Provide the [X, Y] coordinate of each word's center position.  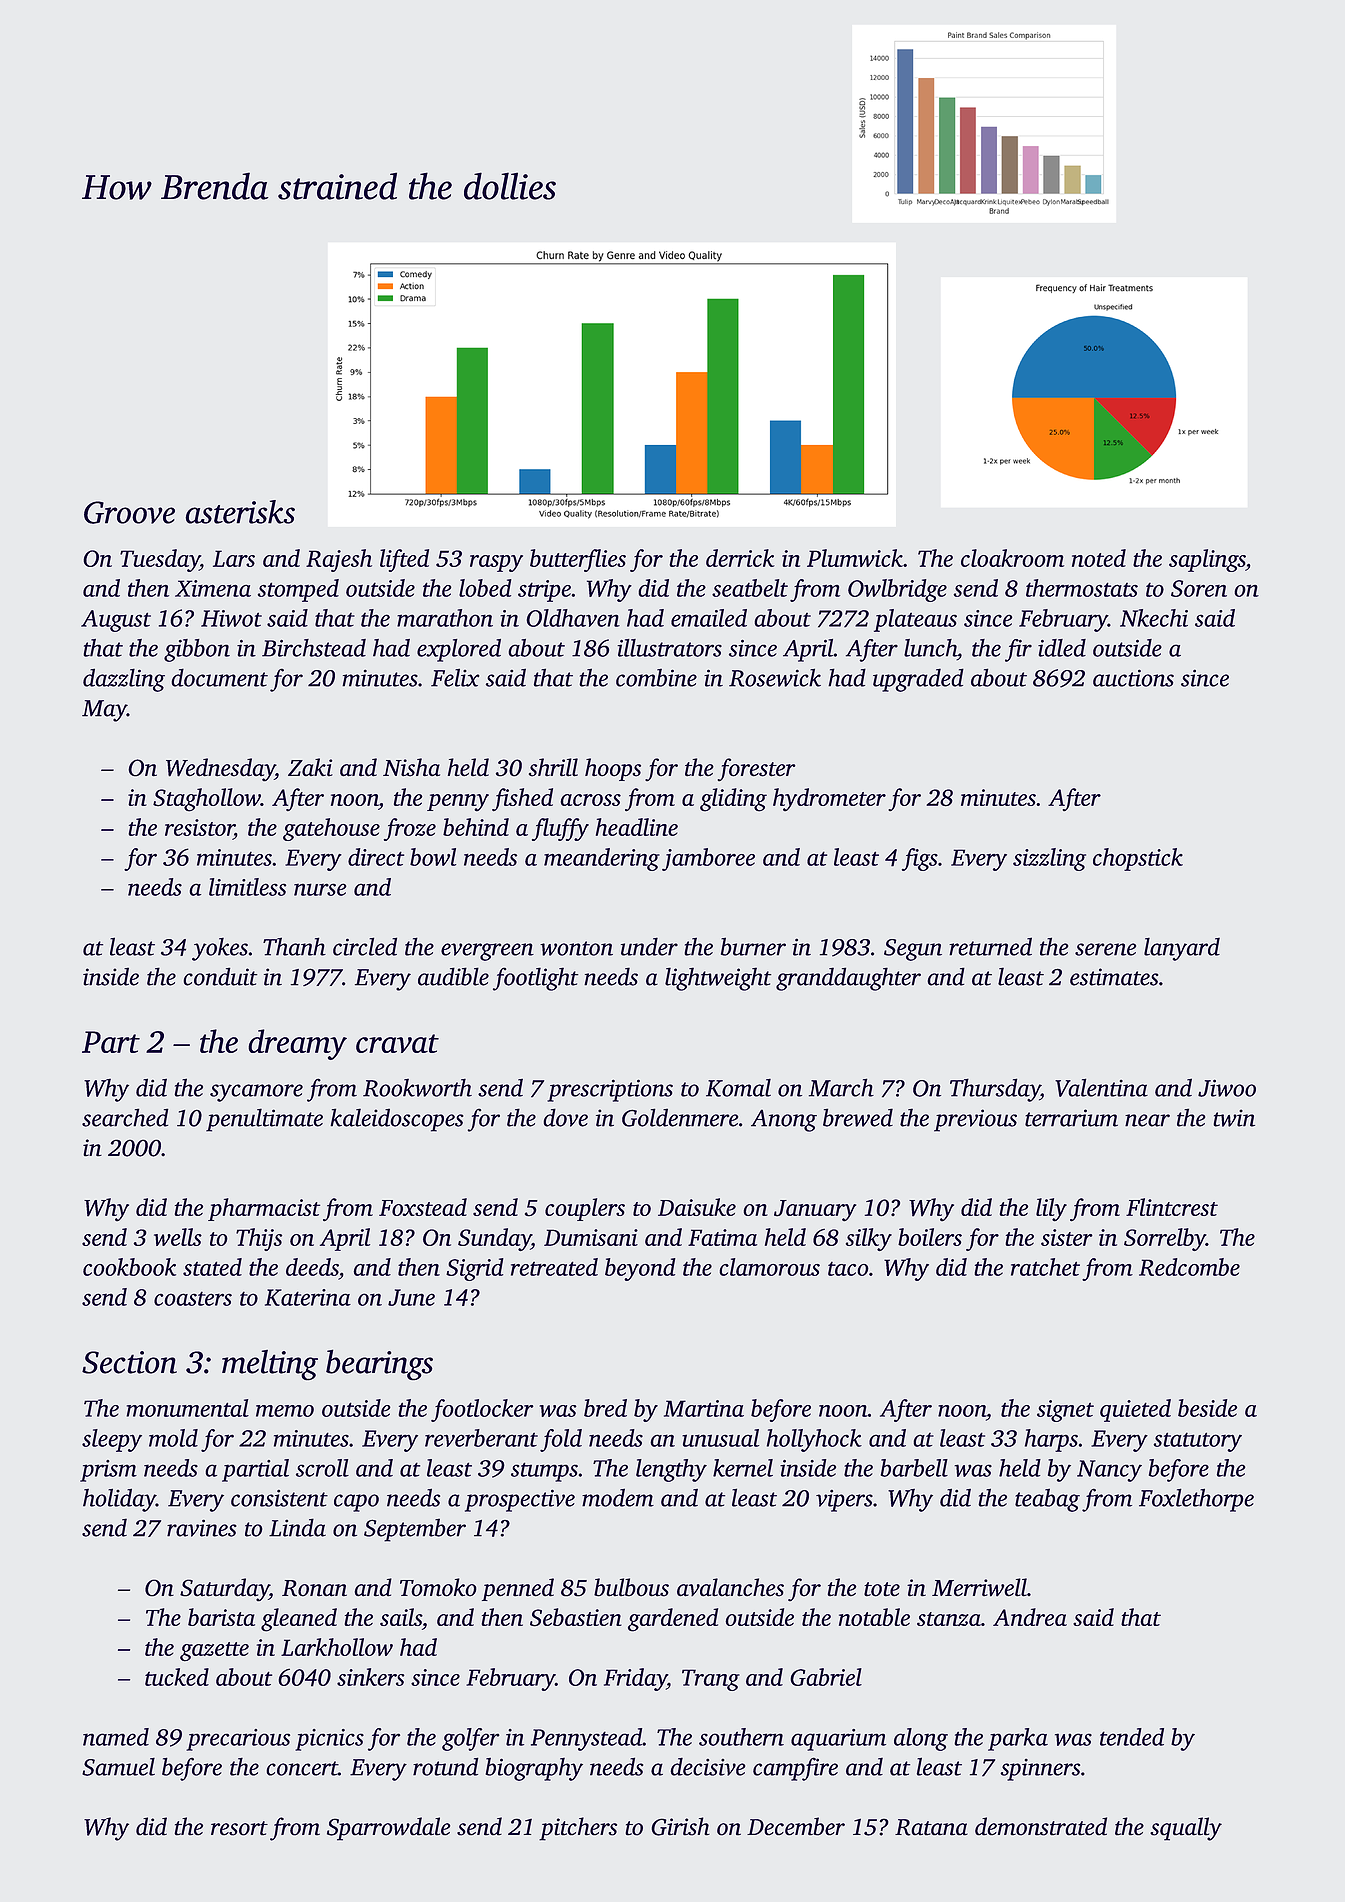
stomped [298, 590]
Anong [784, 1120]
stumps [544, 1472]
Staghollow [207, 800]
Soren [1199, 588]
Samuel [118, 1767]
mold [173, 1438]
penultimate [264, 1120]
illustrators [669, 648]
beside [1207, 1408]
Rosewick [775, 677]
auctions [1133, 678]
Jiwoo [1227, 1088]
